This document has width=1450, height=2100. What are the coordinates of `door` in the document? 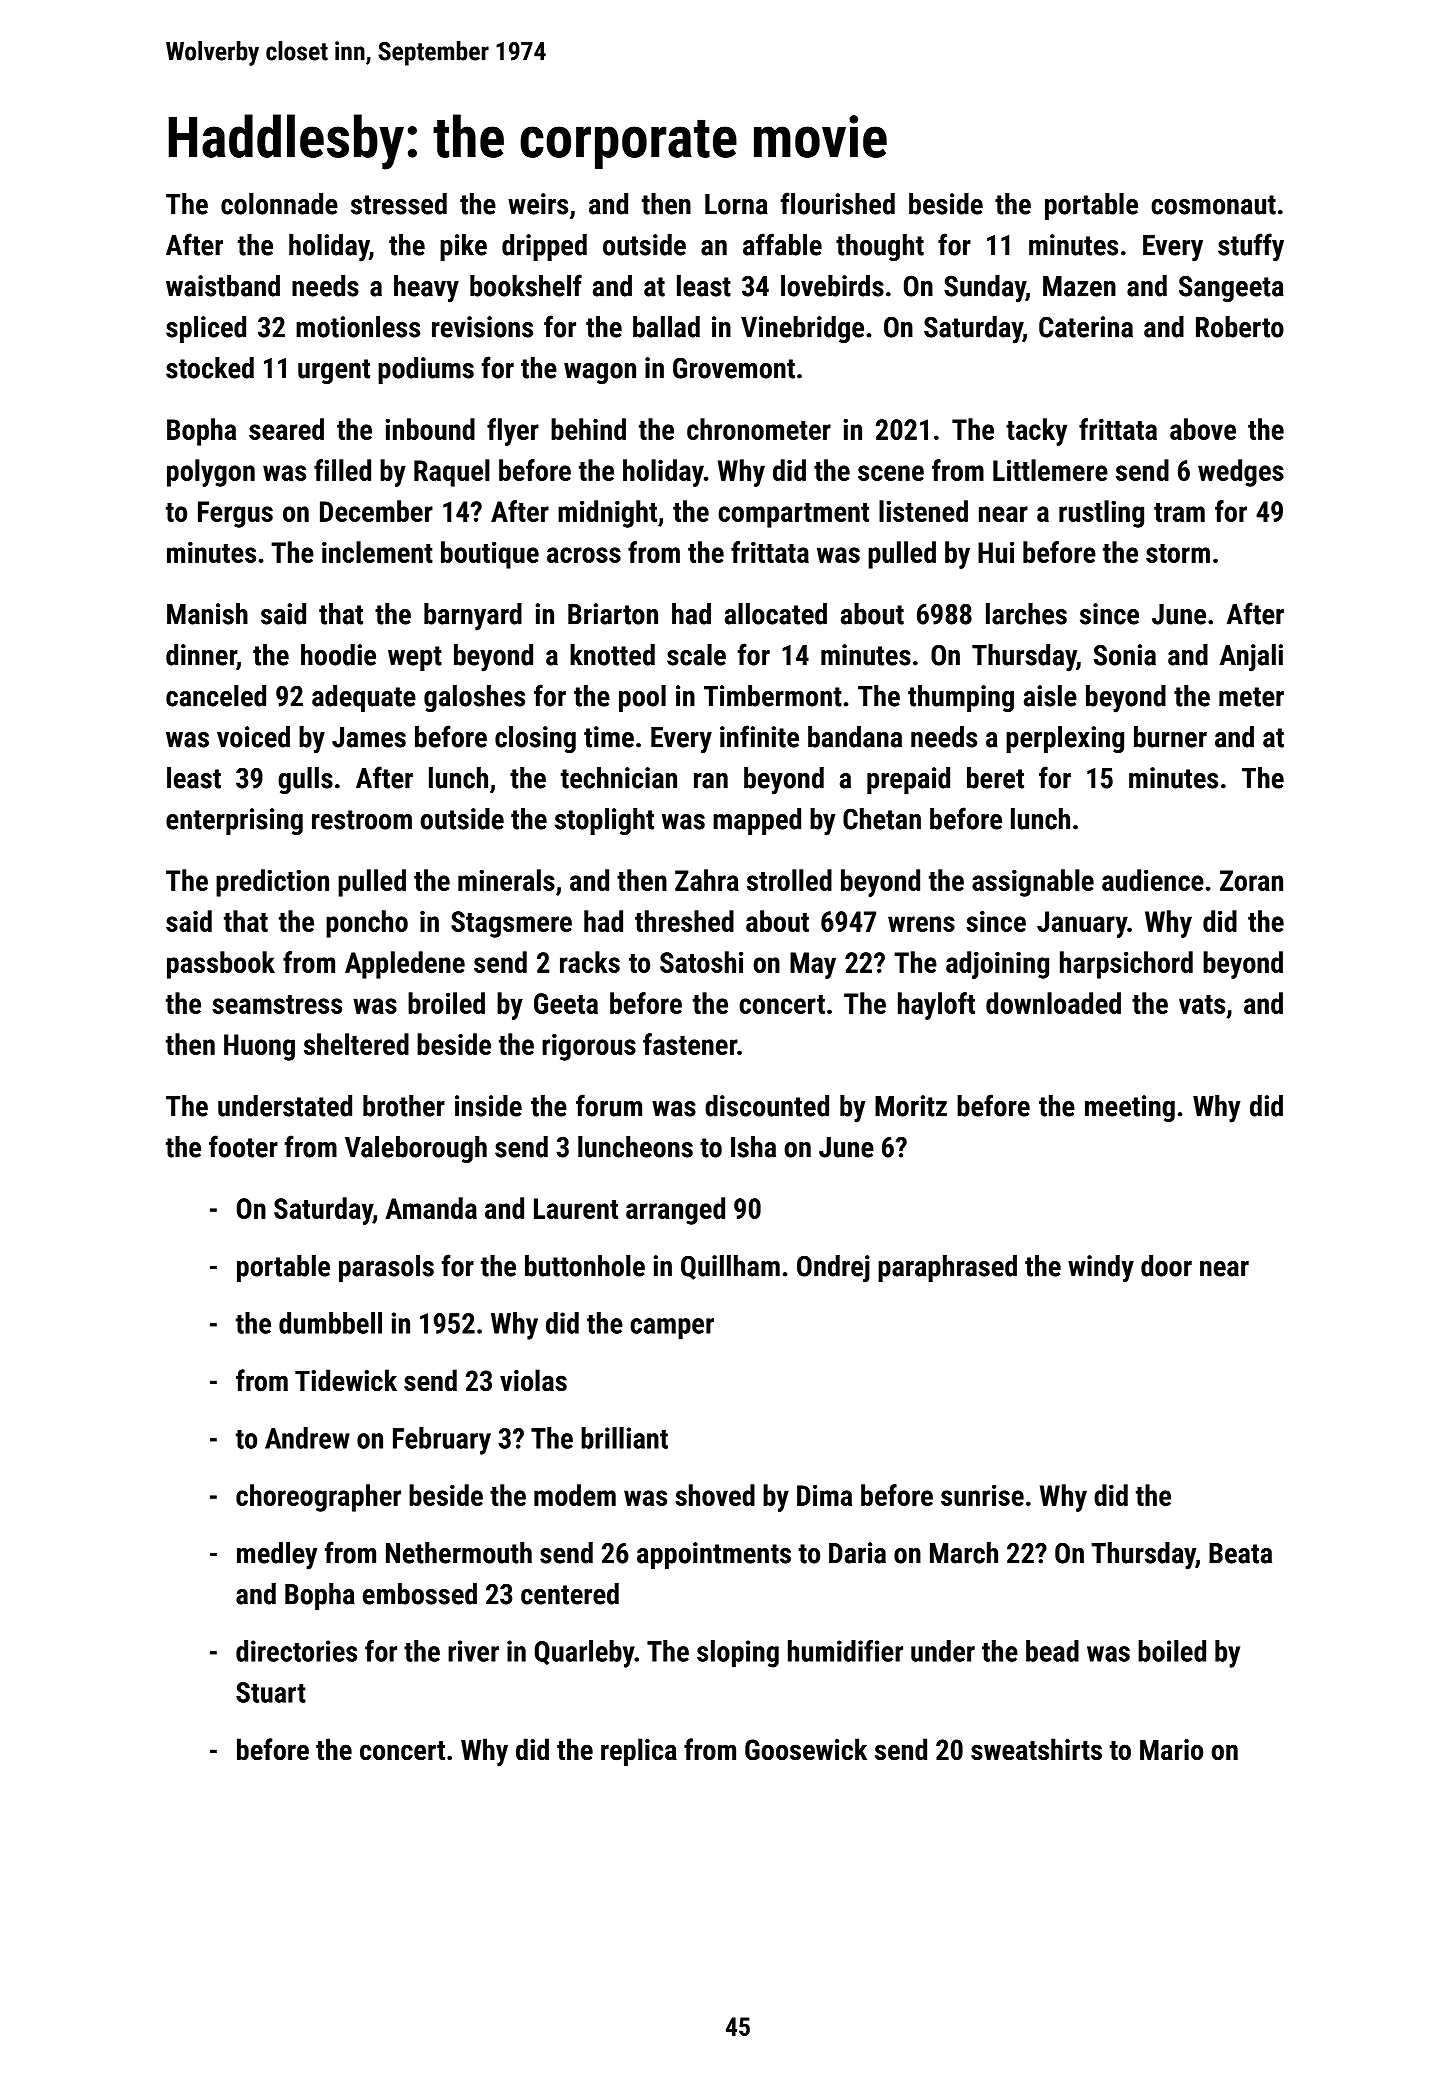 It's located at (1166, 1266).
